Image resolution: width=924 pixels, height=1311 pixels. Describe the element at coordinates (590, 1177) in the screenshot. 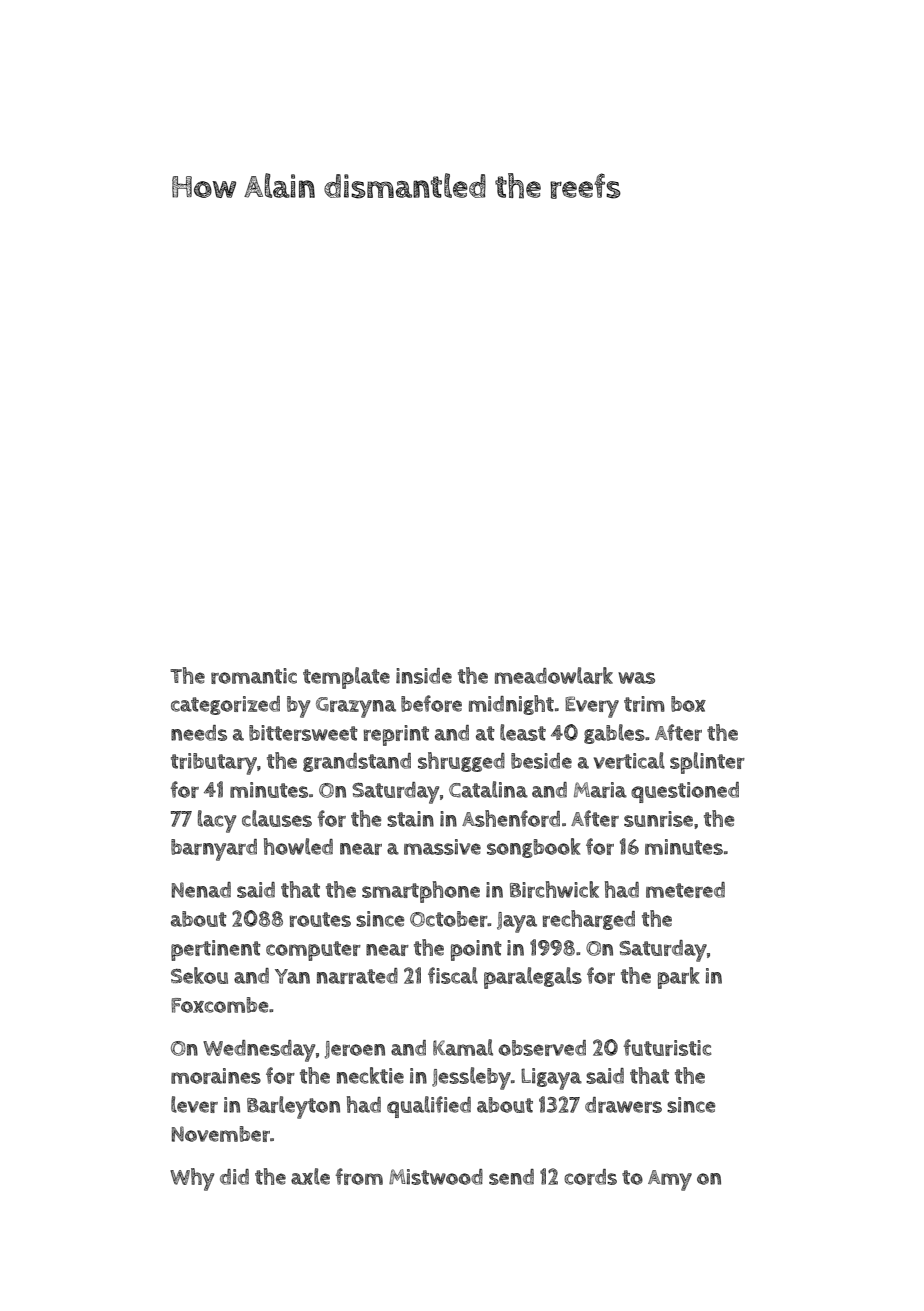

I see `cords` at that location.
